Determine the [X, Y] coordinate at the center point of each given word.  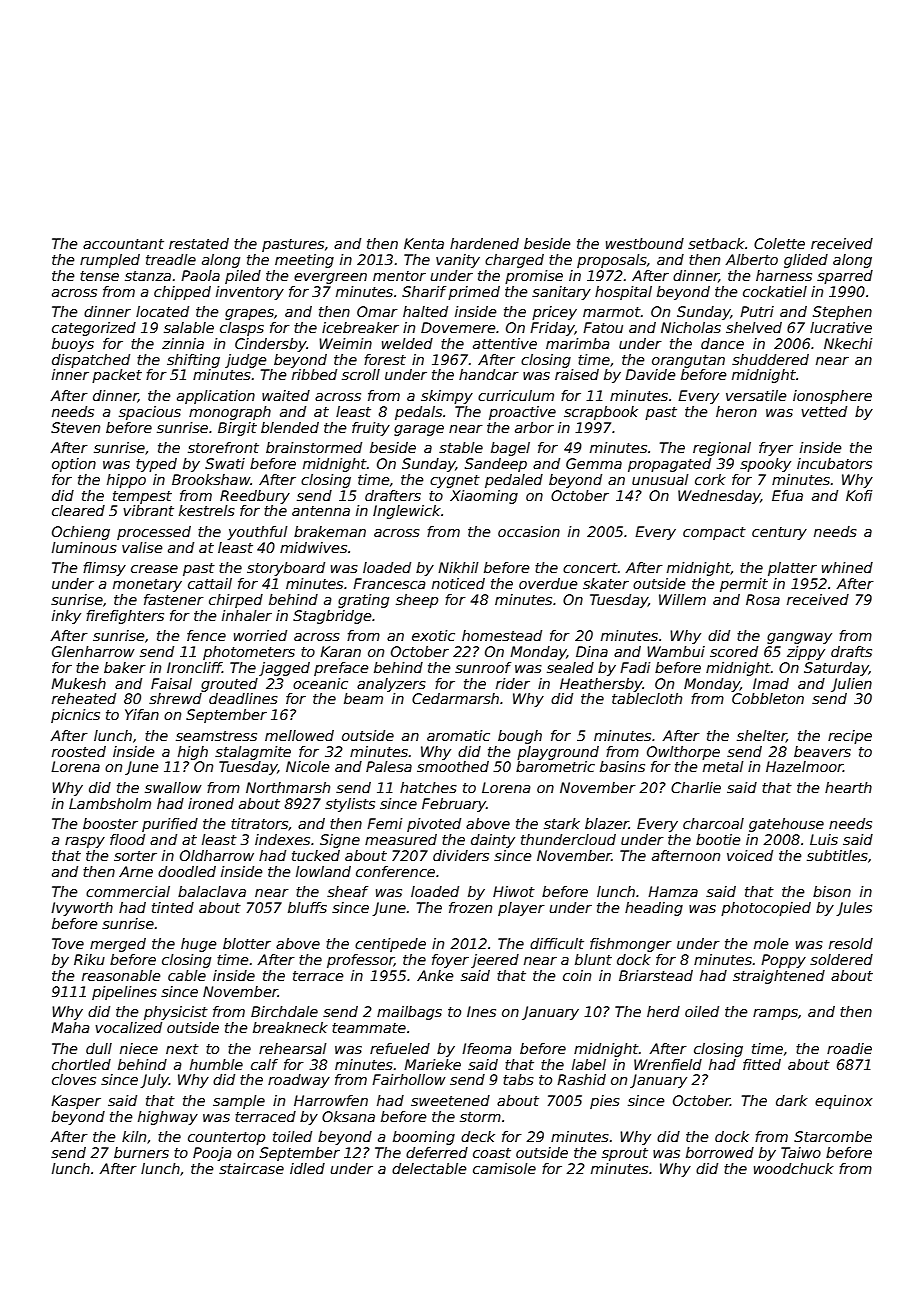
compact [714, 533]
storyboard [286, 569]
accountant [123, 244]
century [779, 533]
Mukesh [78, 683]
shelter [761, 736]
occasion [529, 531]
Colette [779, 243]
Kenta [424, 243]
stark [562, 823]
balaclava [212, 891]
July [154, 1081]
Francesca [389, 583]
